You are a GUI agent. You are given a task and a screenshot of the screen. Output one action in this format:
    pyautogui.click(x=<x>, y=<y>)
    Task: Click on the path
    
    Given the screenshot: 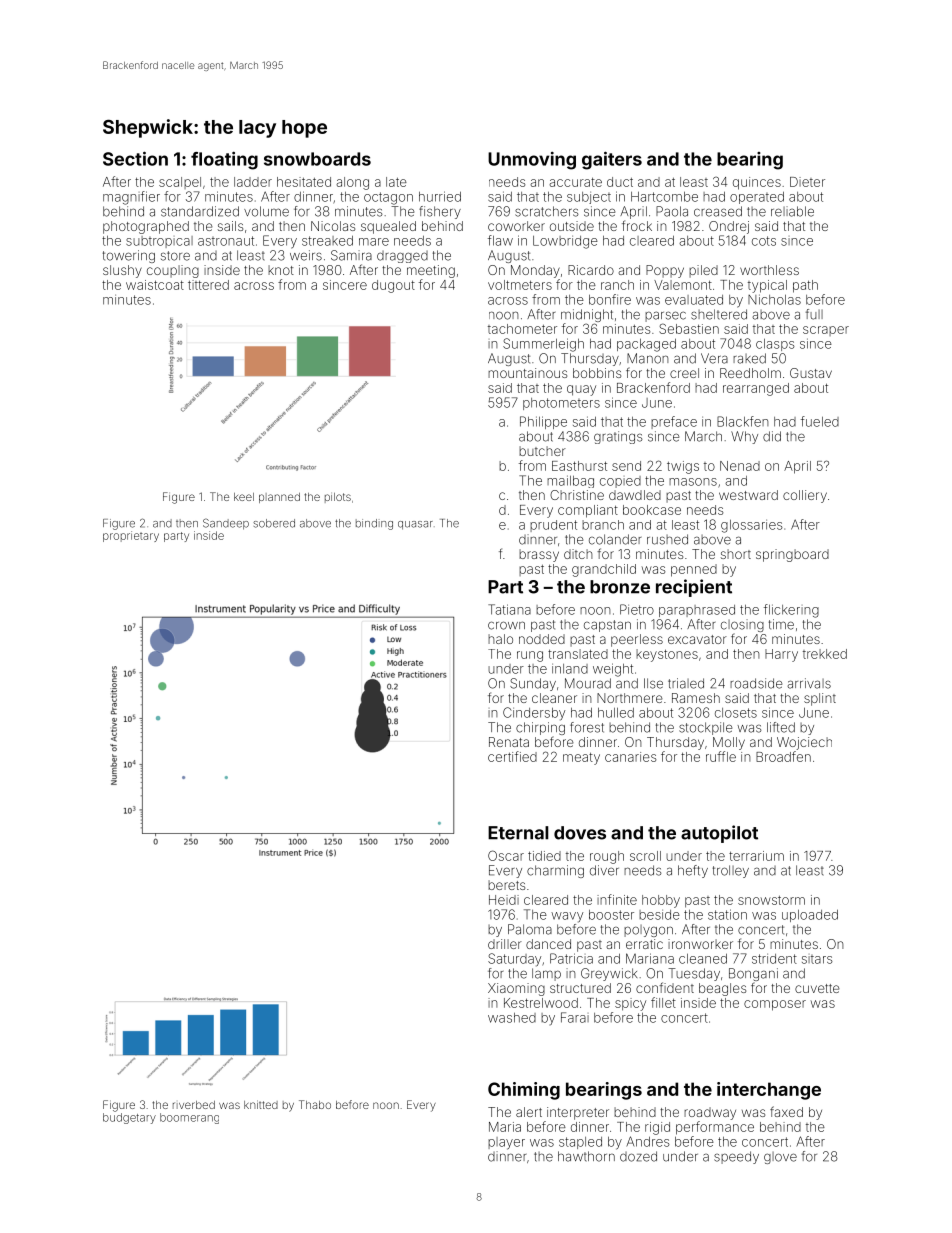 What is the action you would take?
    pyautogui.click(x=805, y=286)
